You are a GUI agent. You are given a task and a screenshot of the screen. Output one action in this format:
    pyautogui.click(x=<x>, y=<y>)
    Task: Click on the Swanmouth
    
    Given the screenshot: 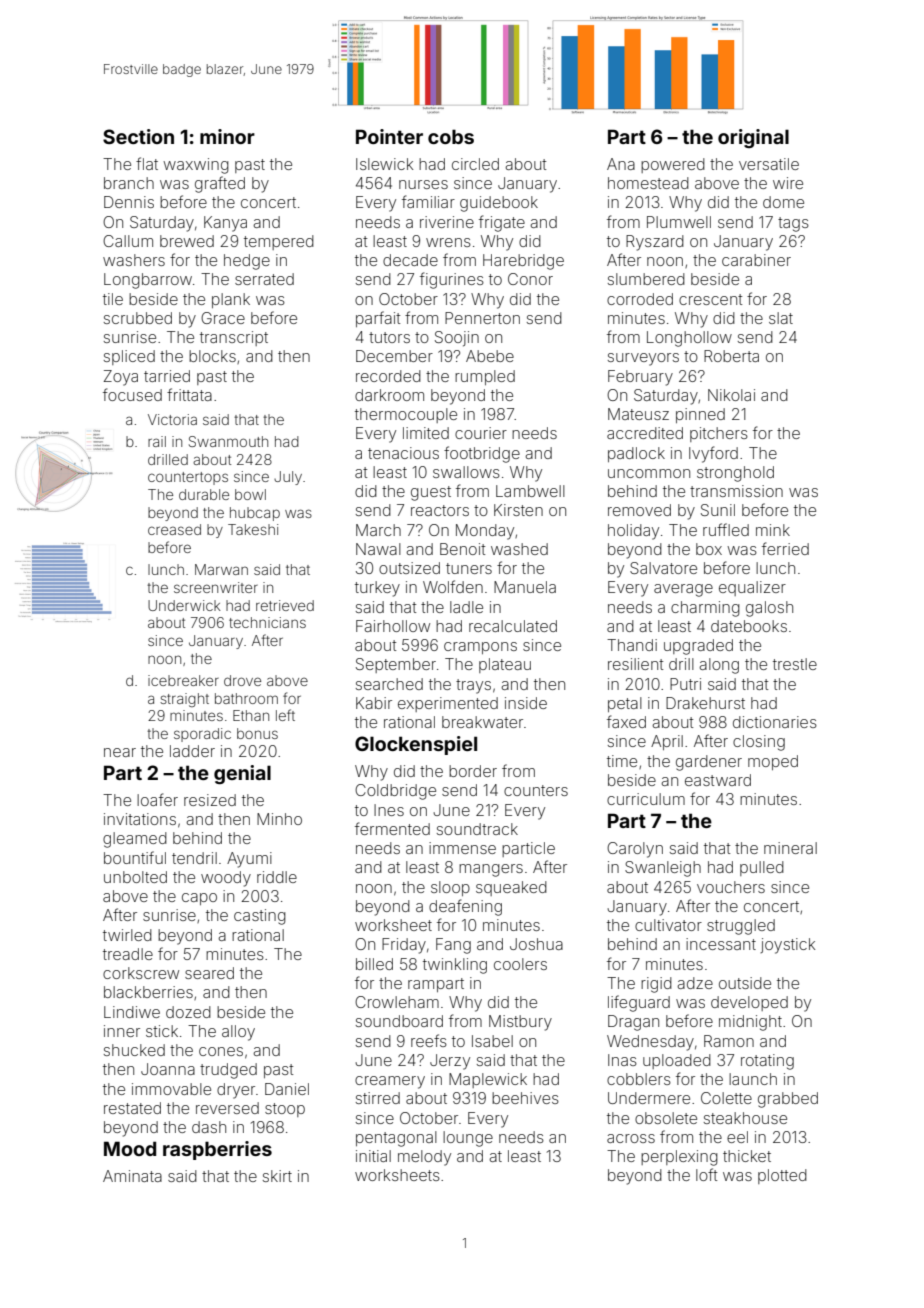 What is the action you would take?
    pyautogui.click(x=228, y=441)
